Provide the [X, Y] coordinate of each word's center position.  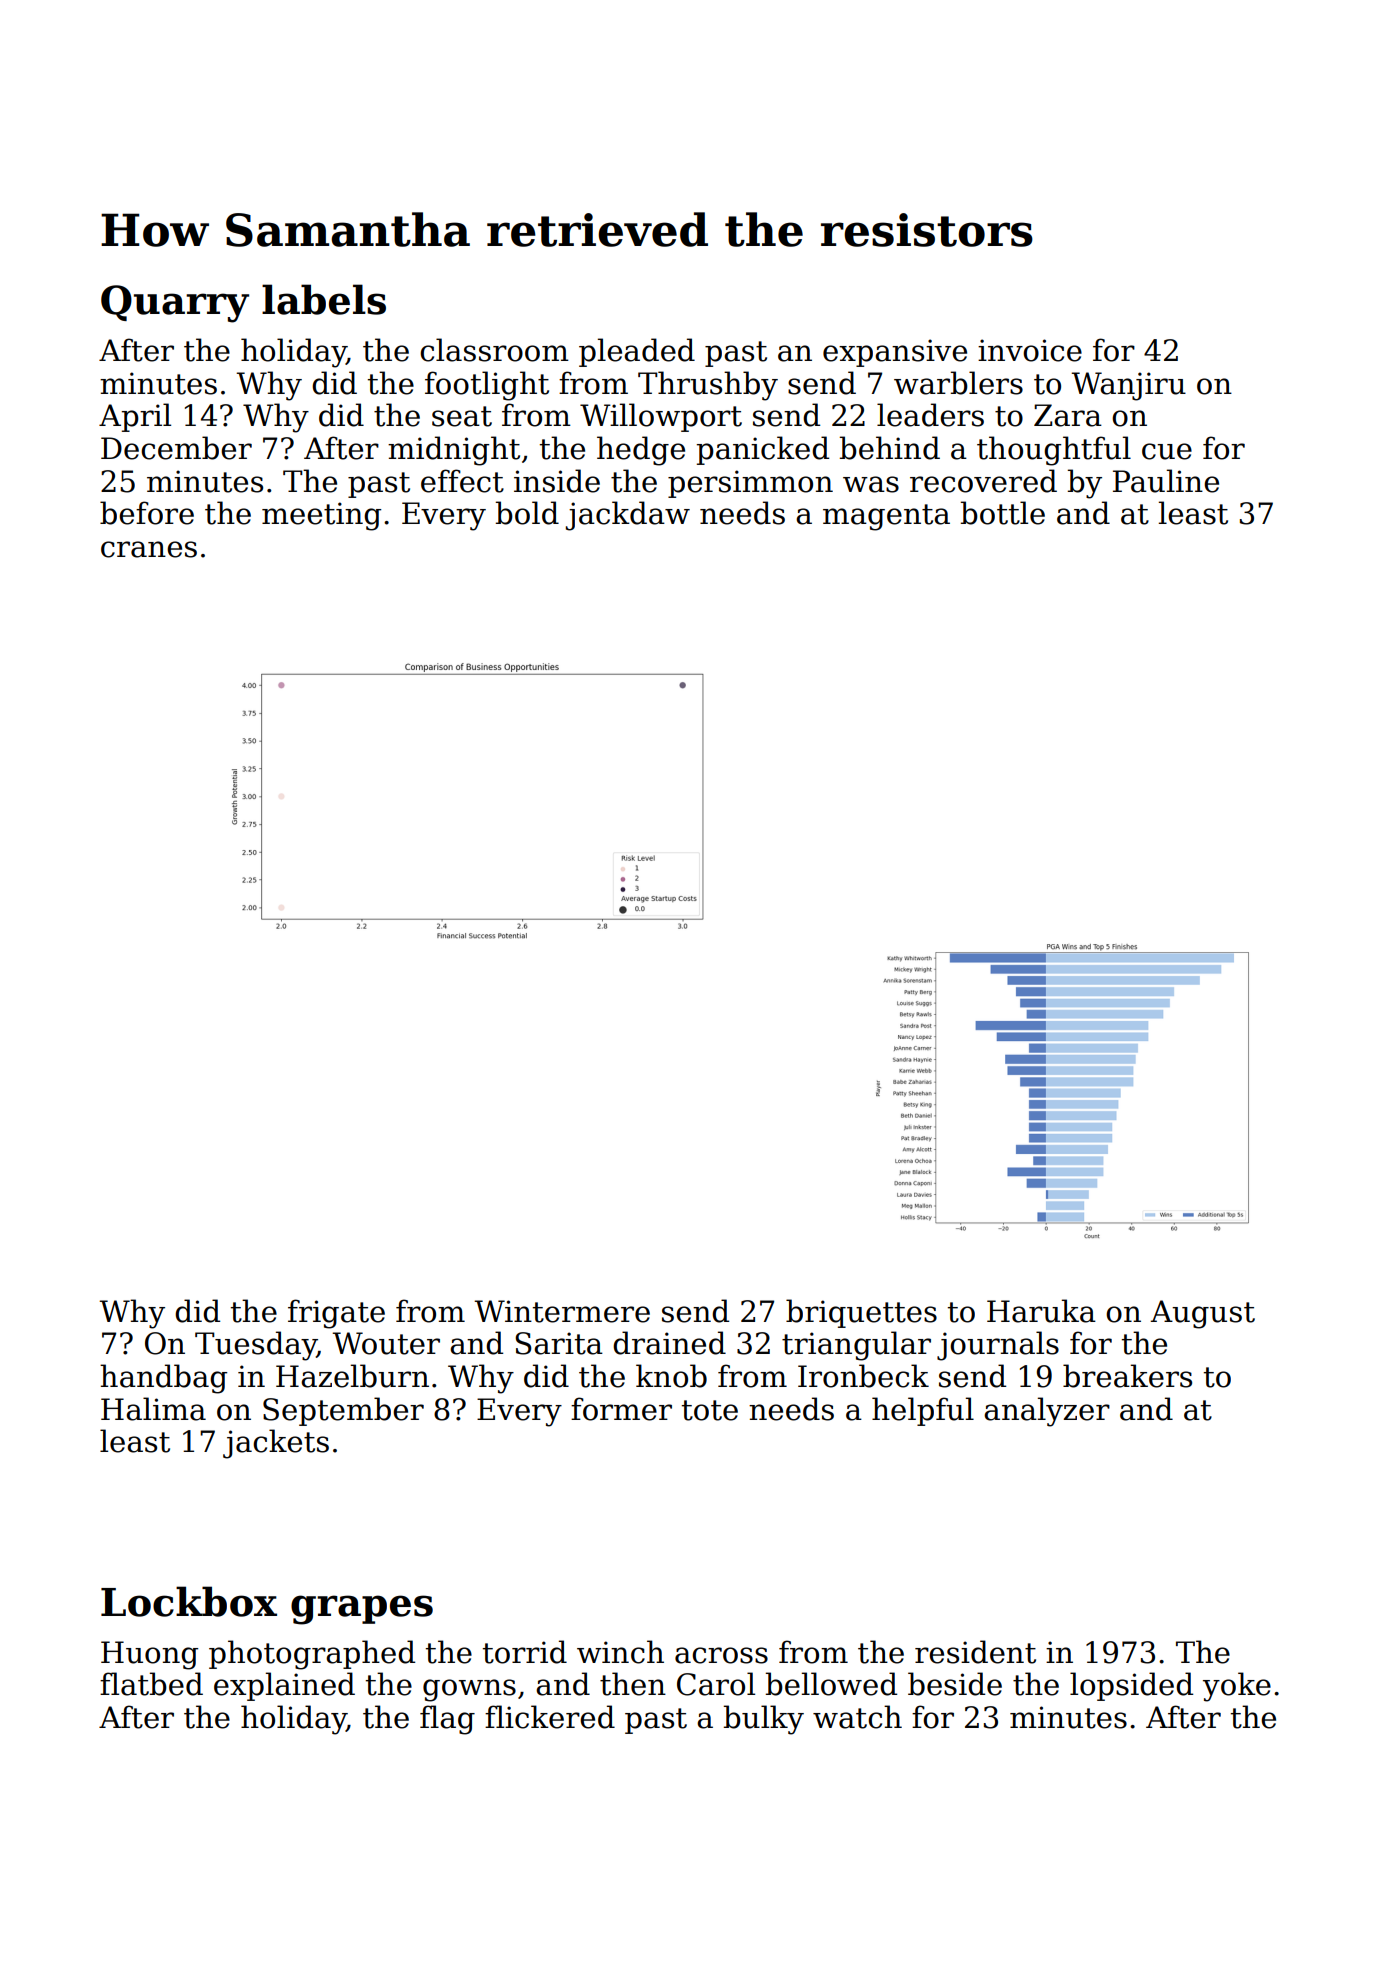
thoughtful [1054, 451]
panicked [763, 450]
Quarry [175, 304]
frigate [336, 1314]
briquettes [861, 1313]
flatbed [151, 1684]
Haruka [1041, 1311]
